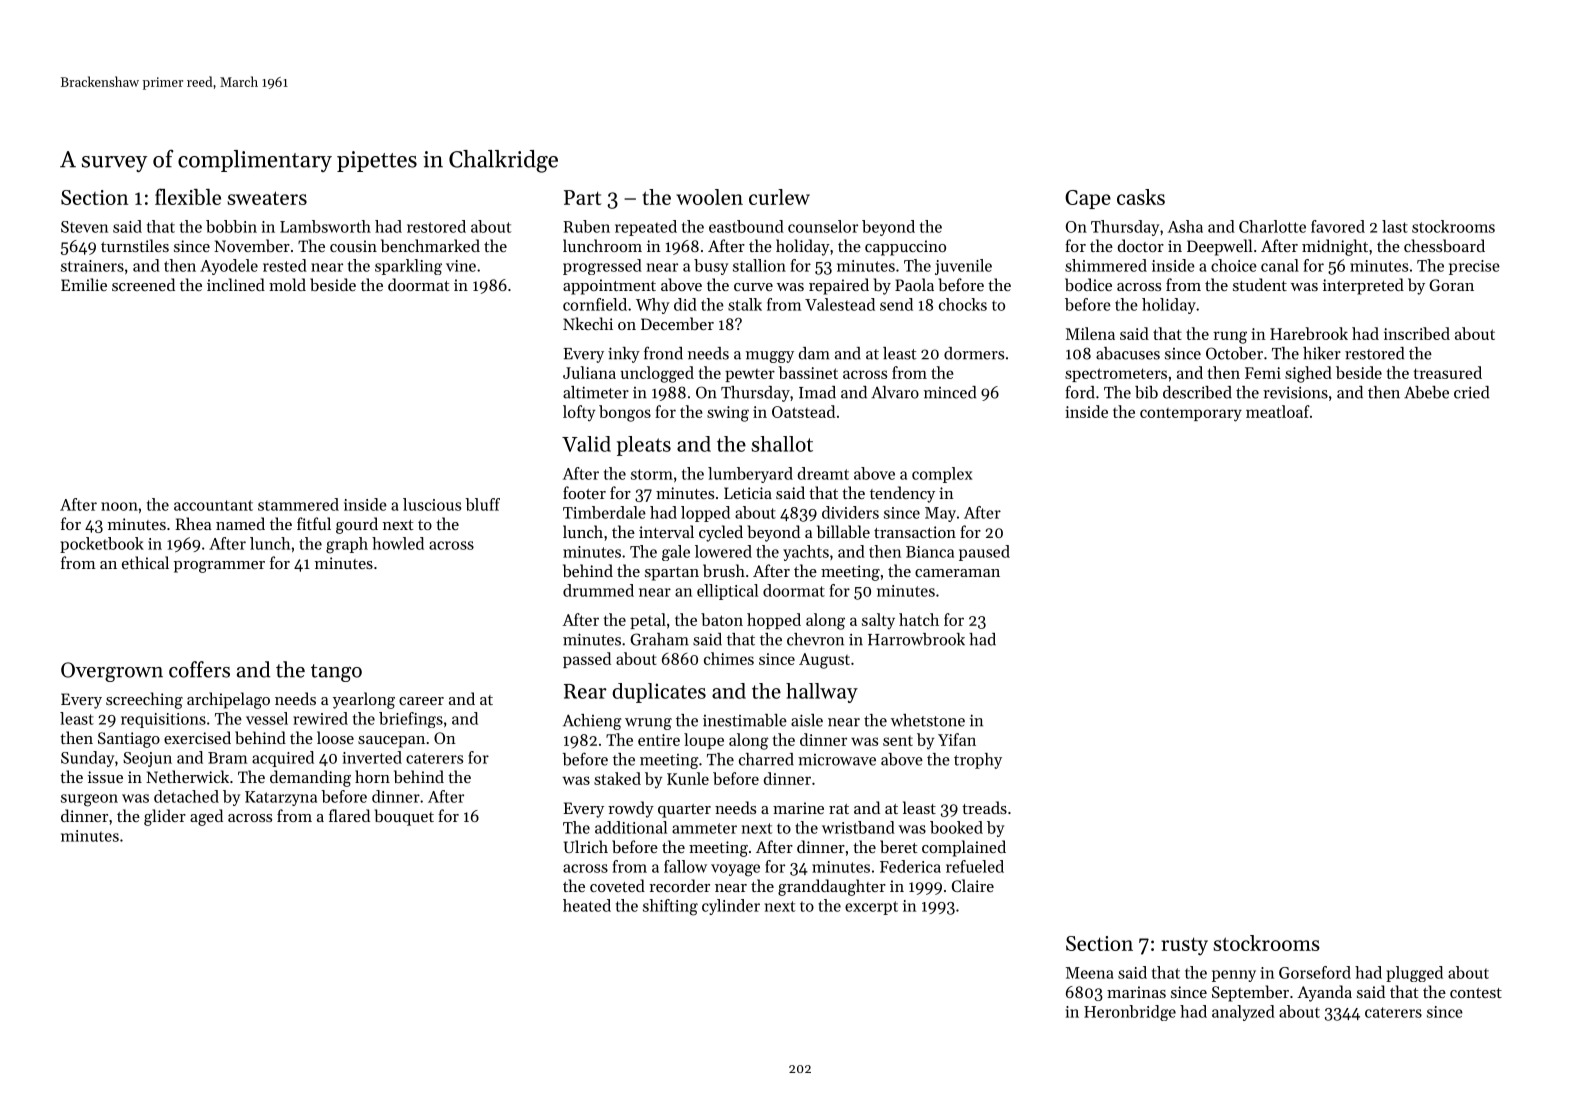  Describe the element at coordinates (347, 545) in the screenshot. I see `graph` at that location.
